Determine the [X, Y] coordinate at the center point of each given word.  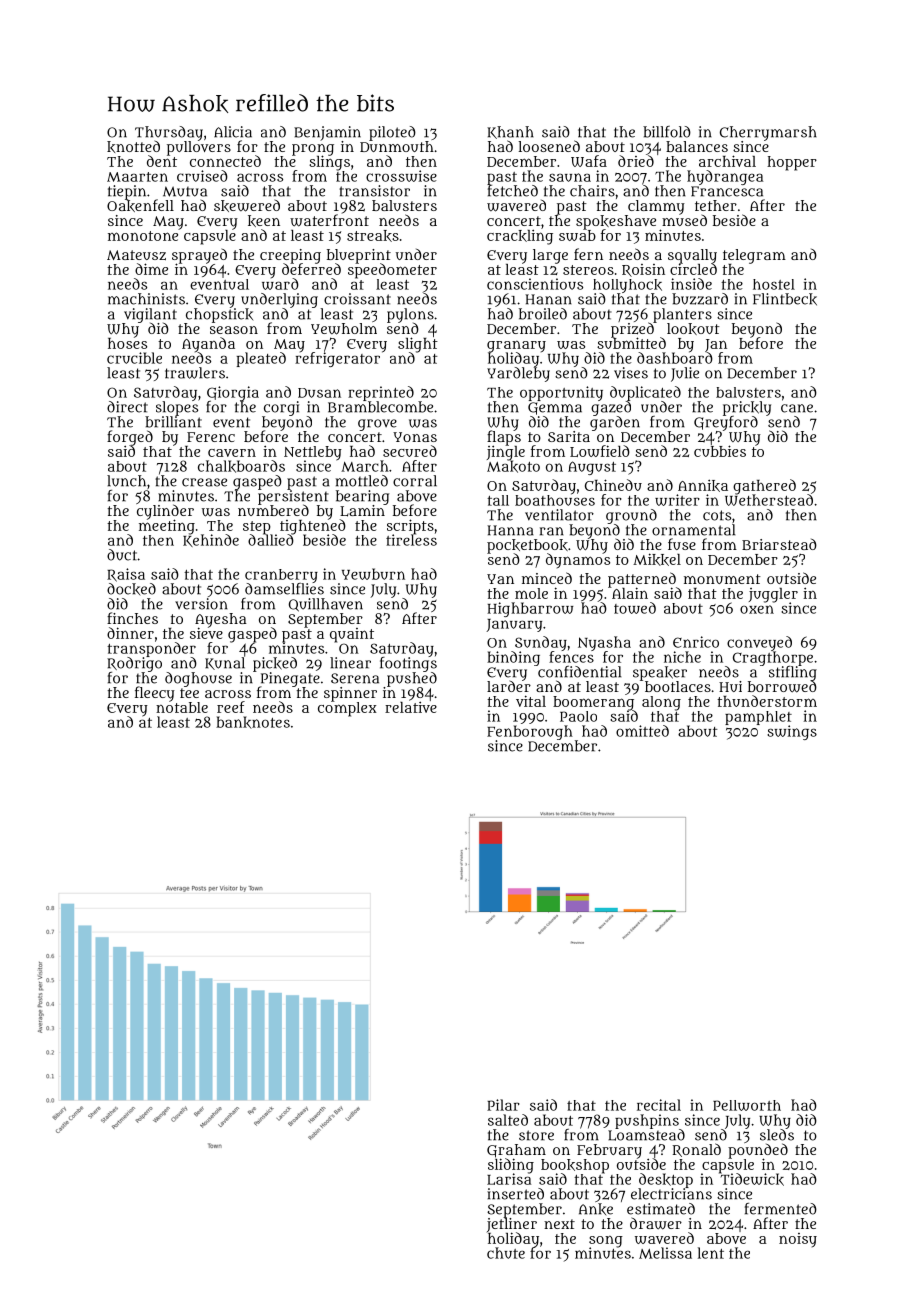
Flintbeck [785, 299]
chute [506, 1253]
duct [122, 555]
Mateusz [136, 255]
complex [347, 709]
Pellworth [747, 1105]
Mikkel [657, 559]
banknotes [253, 722]
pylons [410, 315]
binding [513, 658]
